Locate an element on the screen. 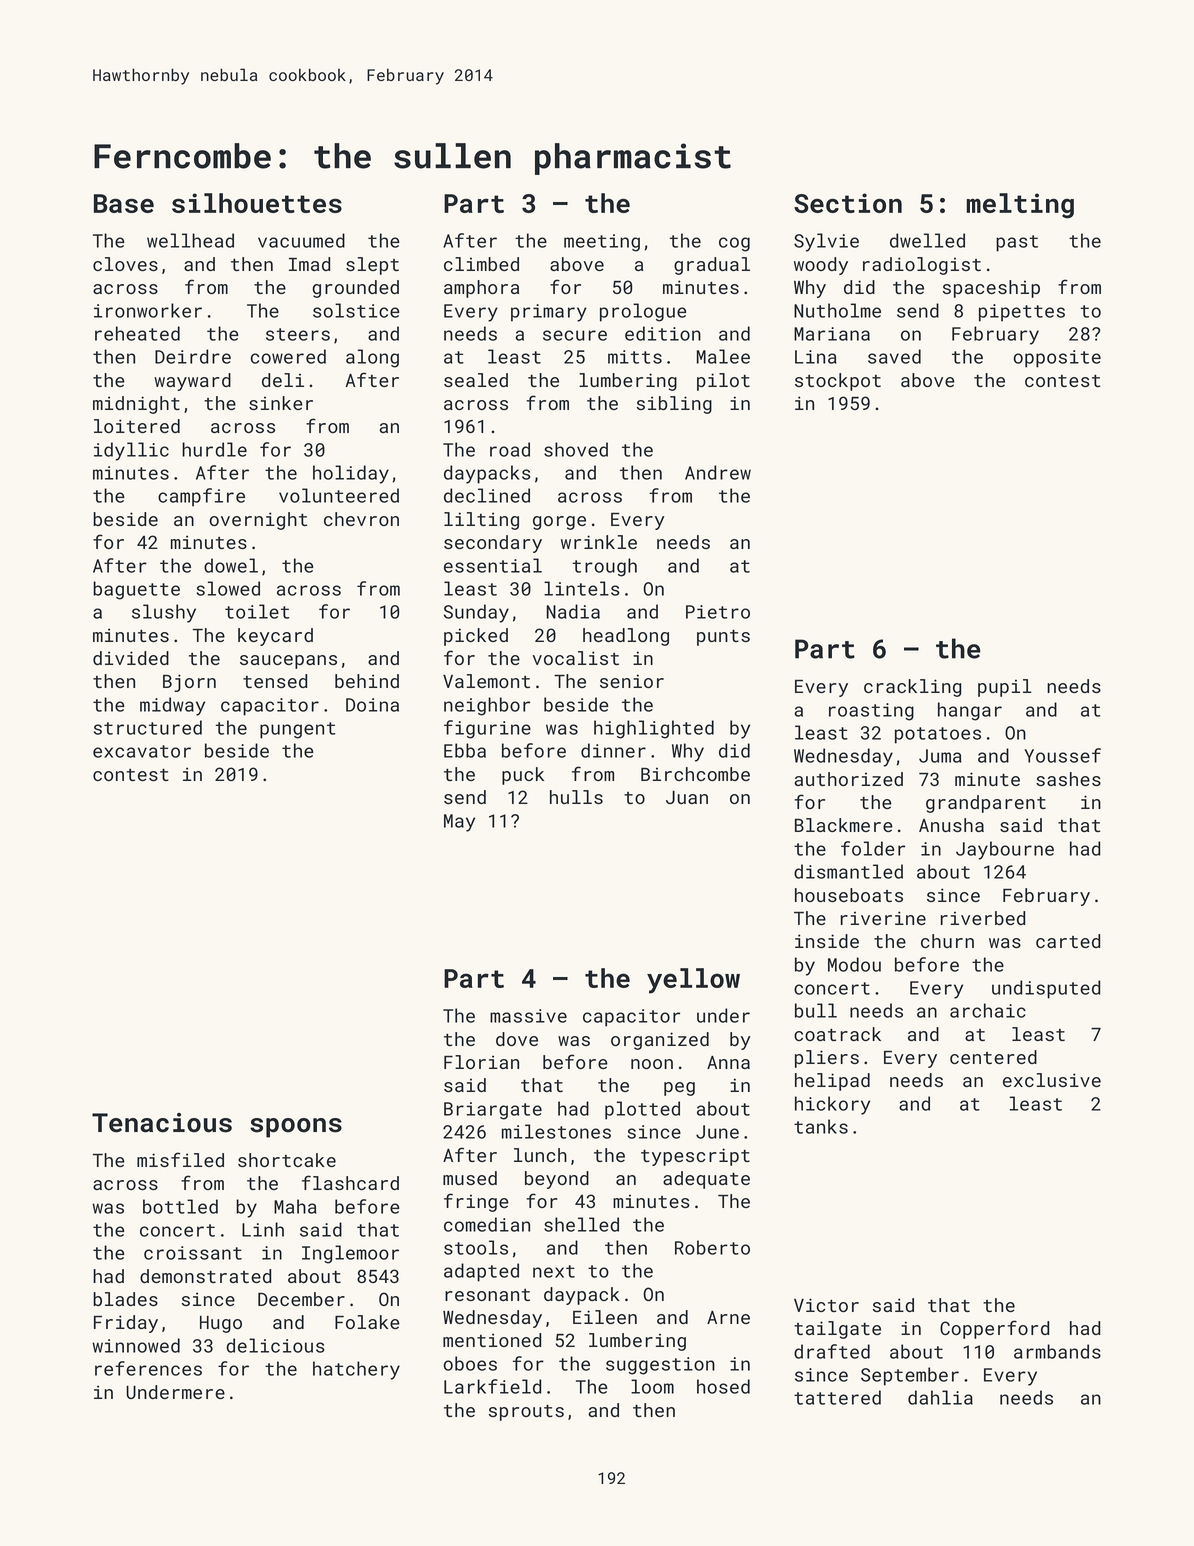  hurdle is located at coordinates (214, 449).
